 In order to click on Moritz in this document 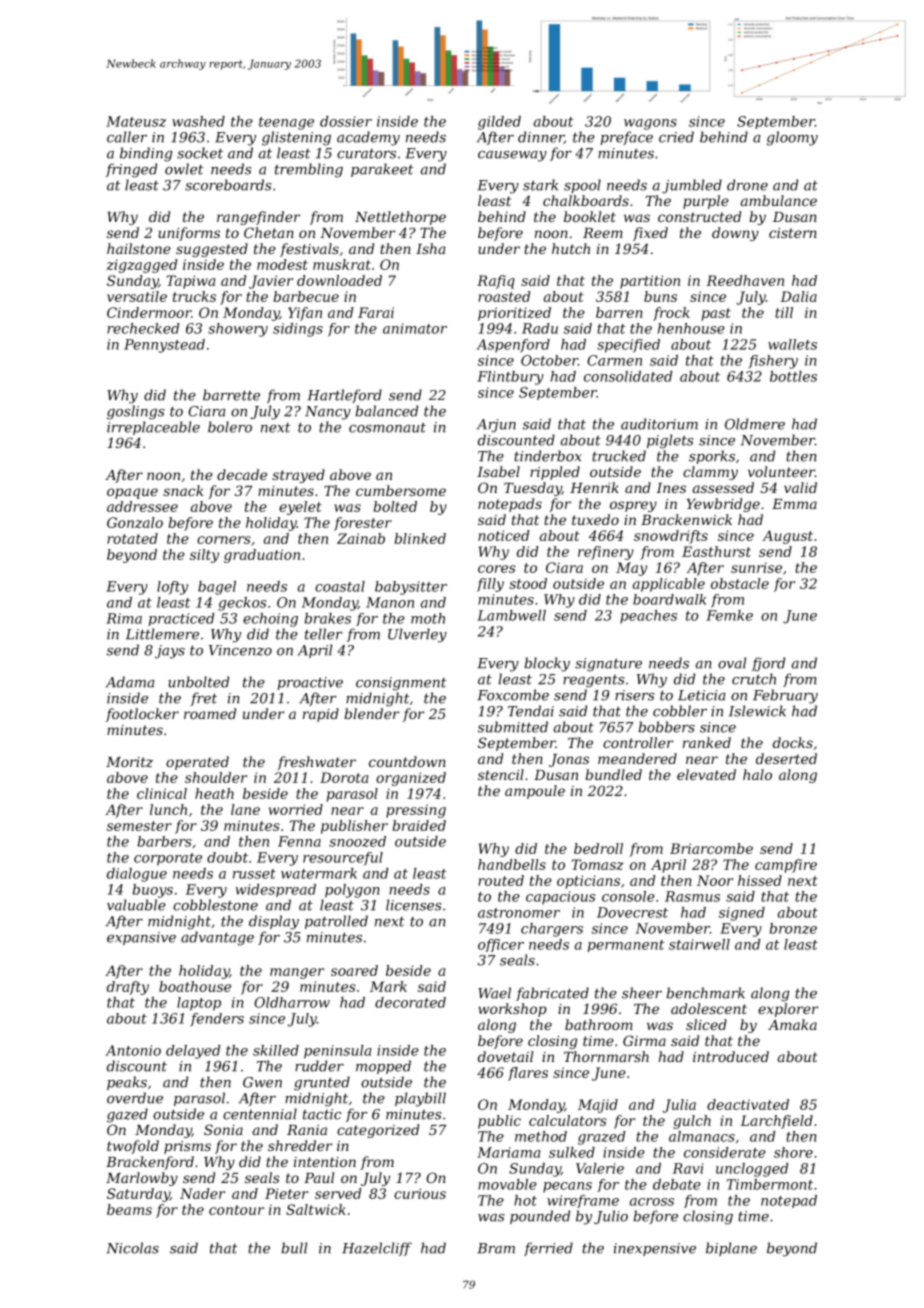, I will do `click(129, 762)`.
